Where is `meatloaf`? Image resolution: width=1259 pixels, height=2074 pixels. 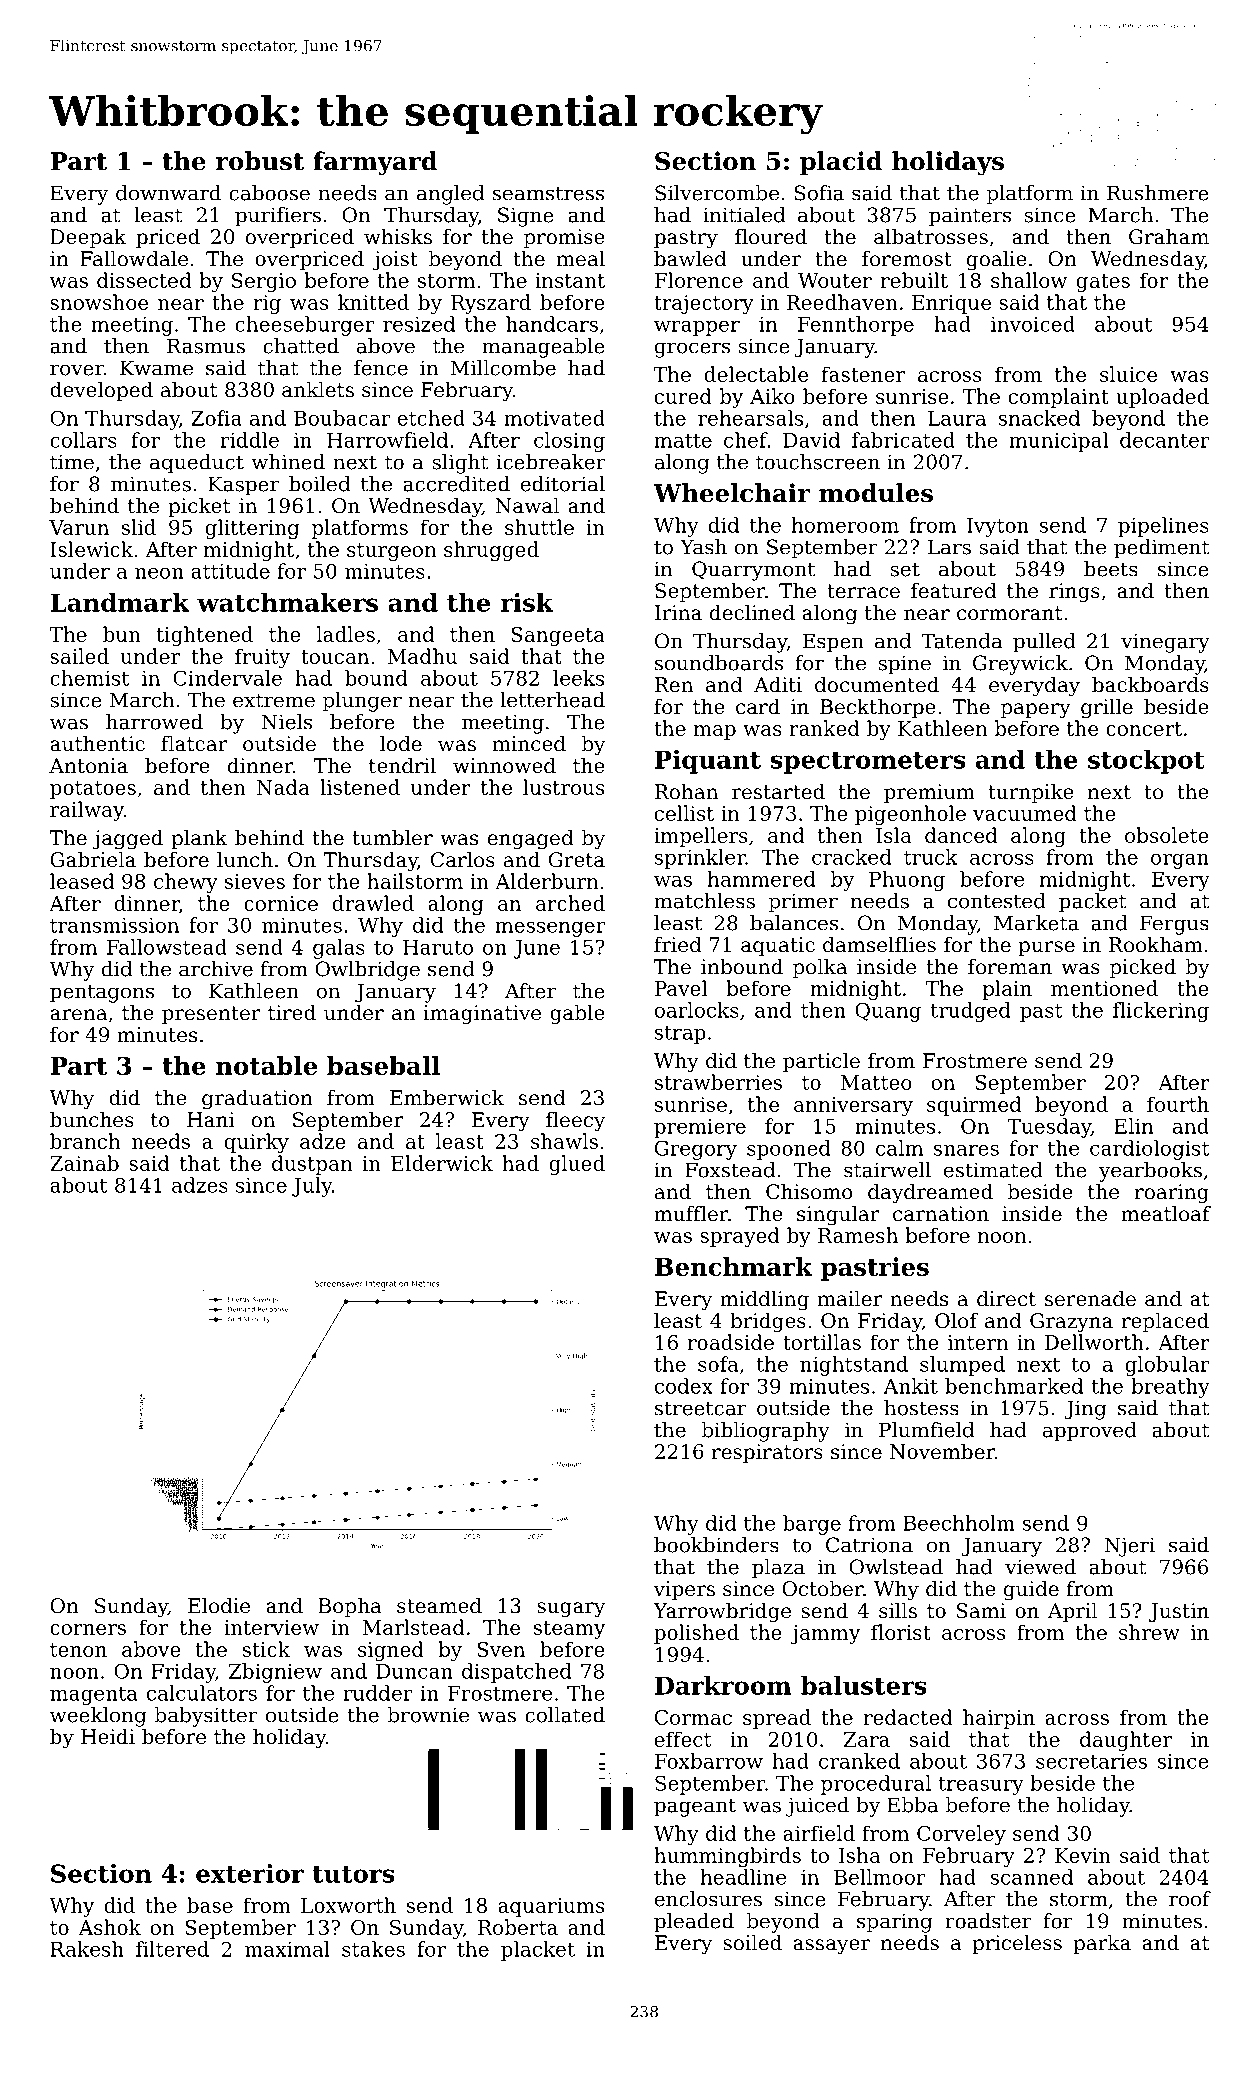
meatloaf is located at coordinates (1166, 1213).
